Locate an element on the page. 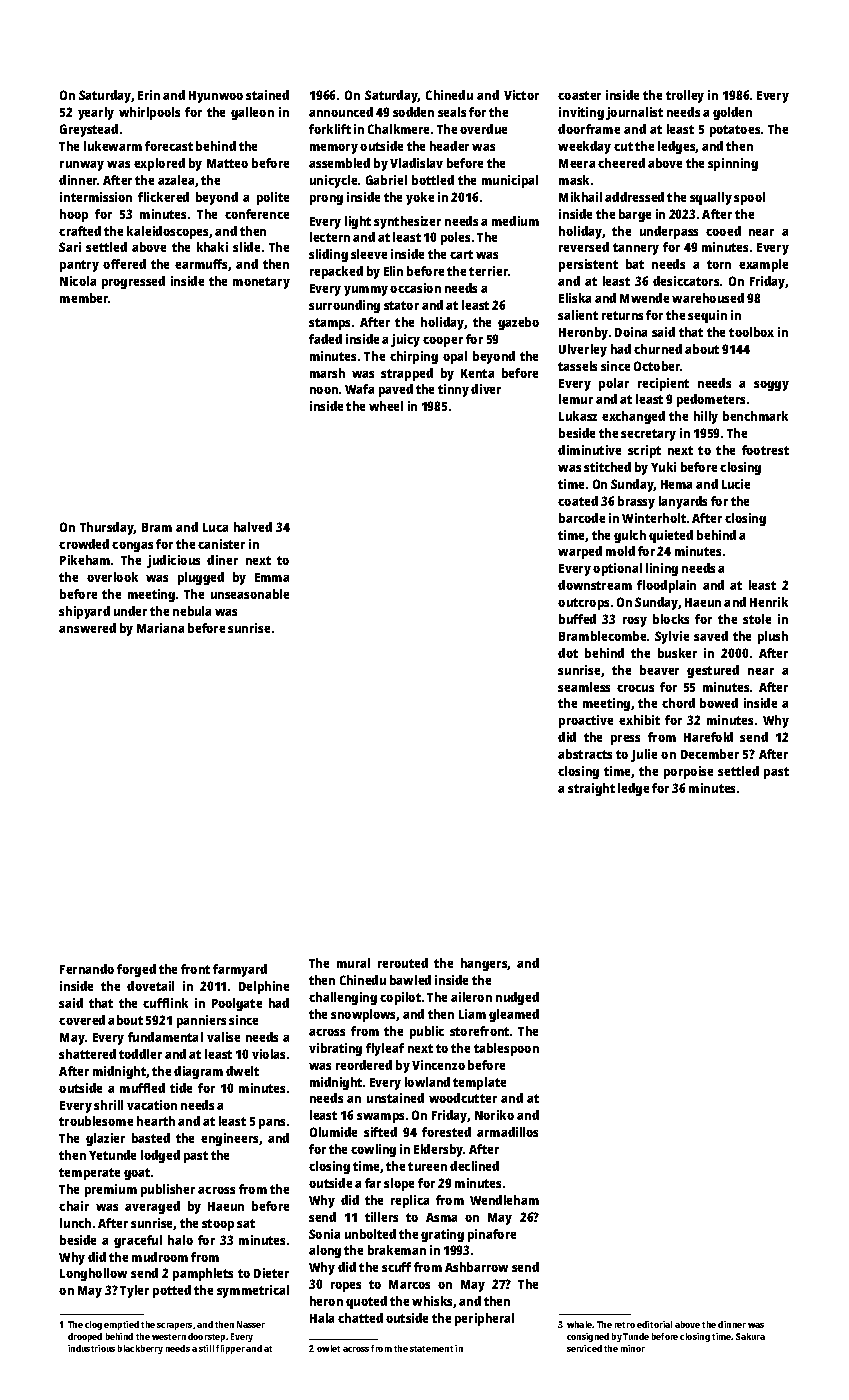 This document has width=849, height=1400. porpoise is located at coordinates (688, 772).
